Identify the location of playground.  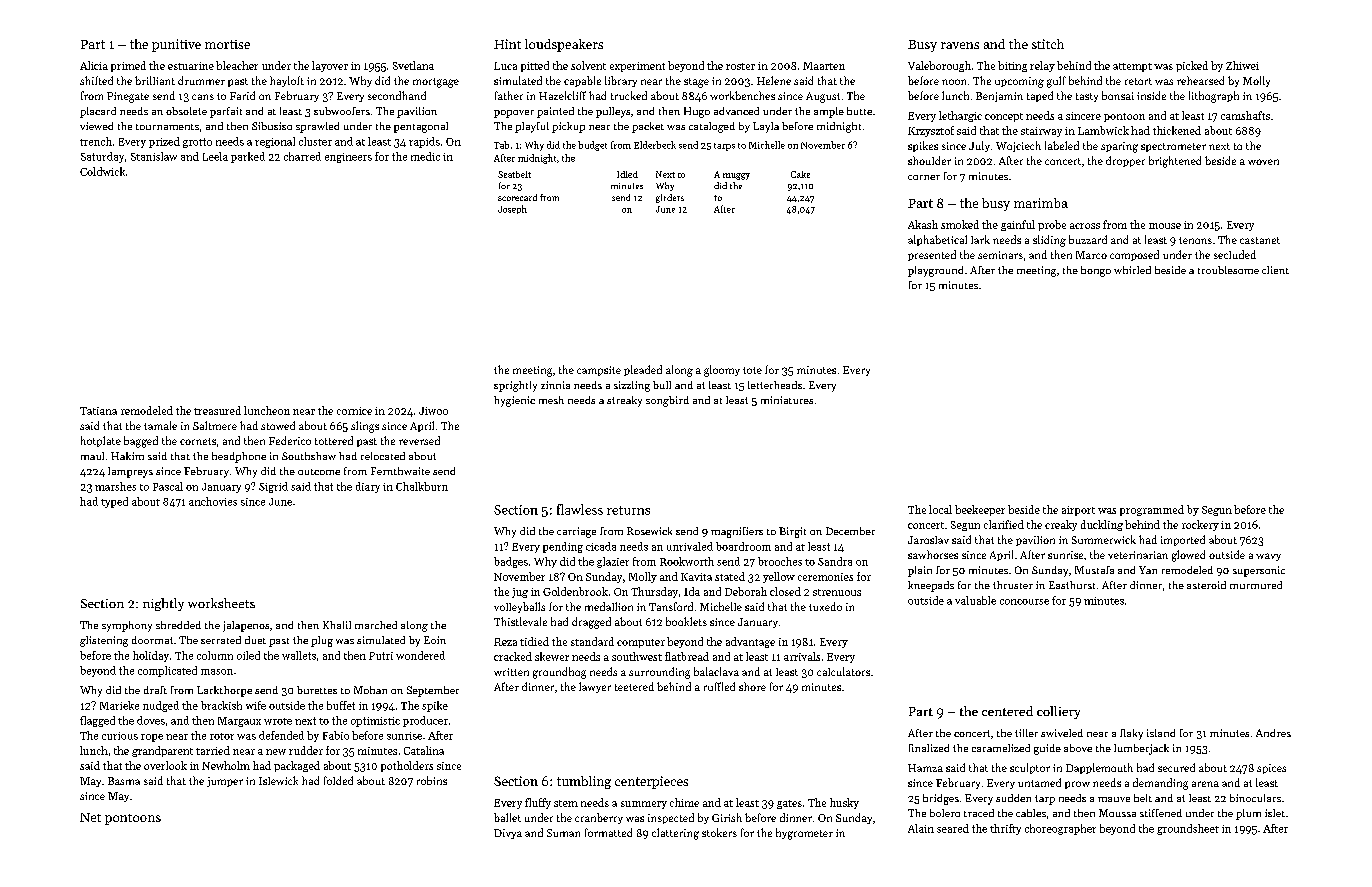
(935, 271).
